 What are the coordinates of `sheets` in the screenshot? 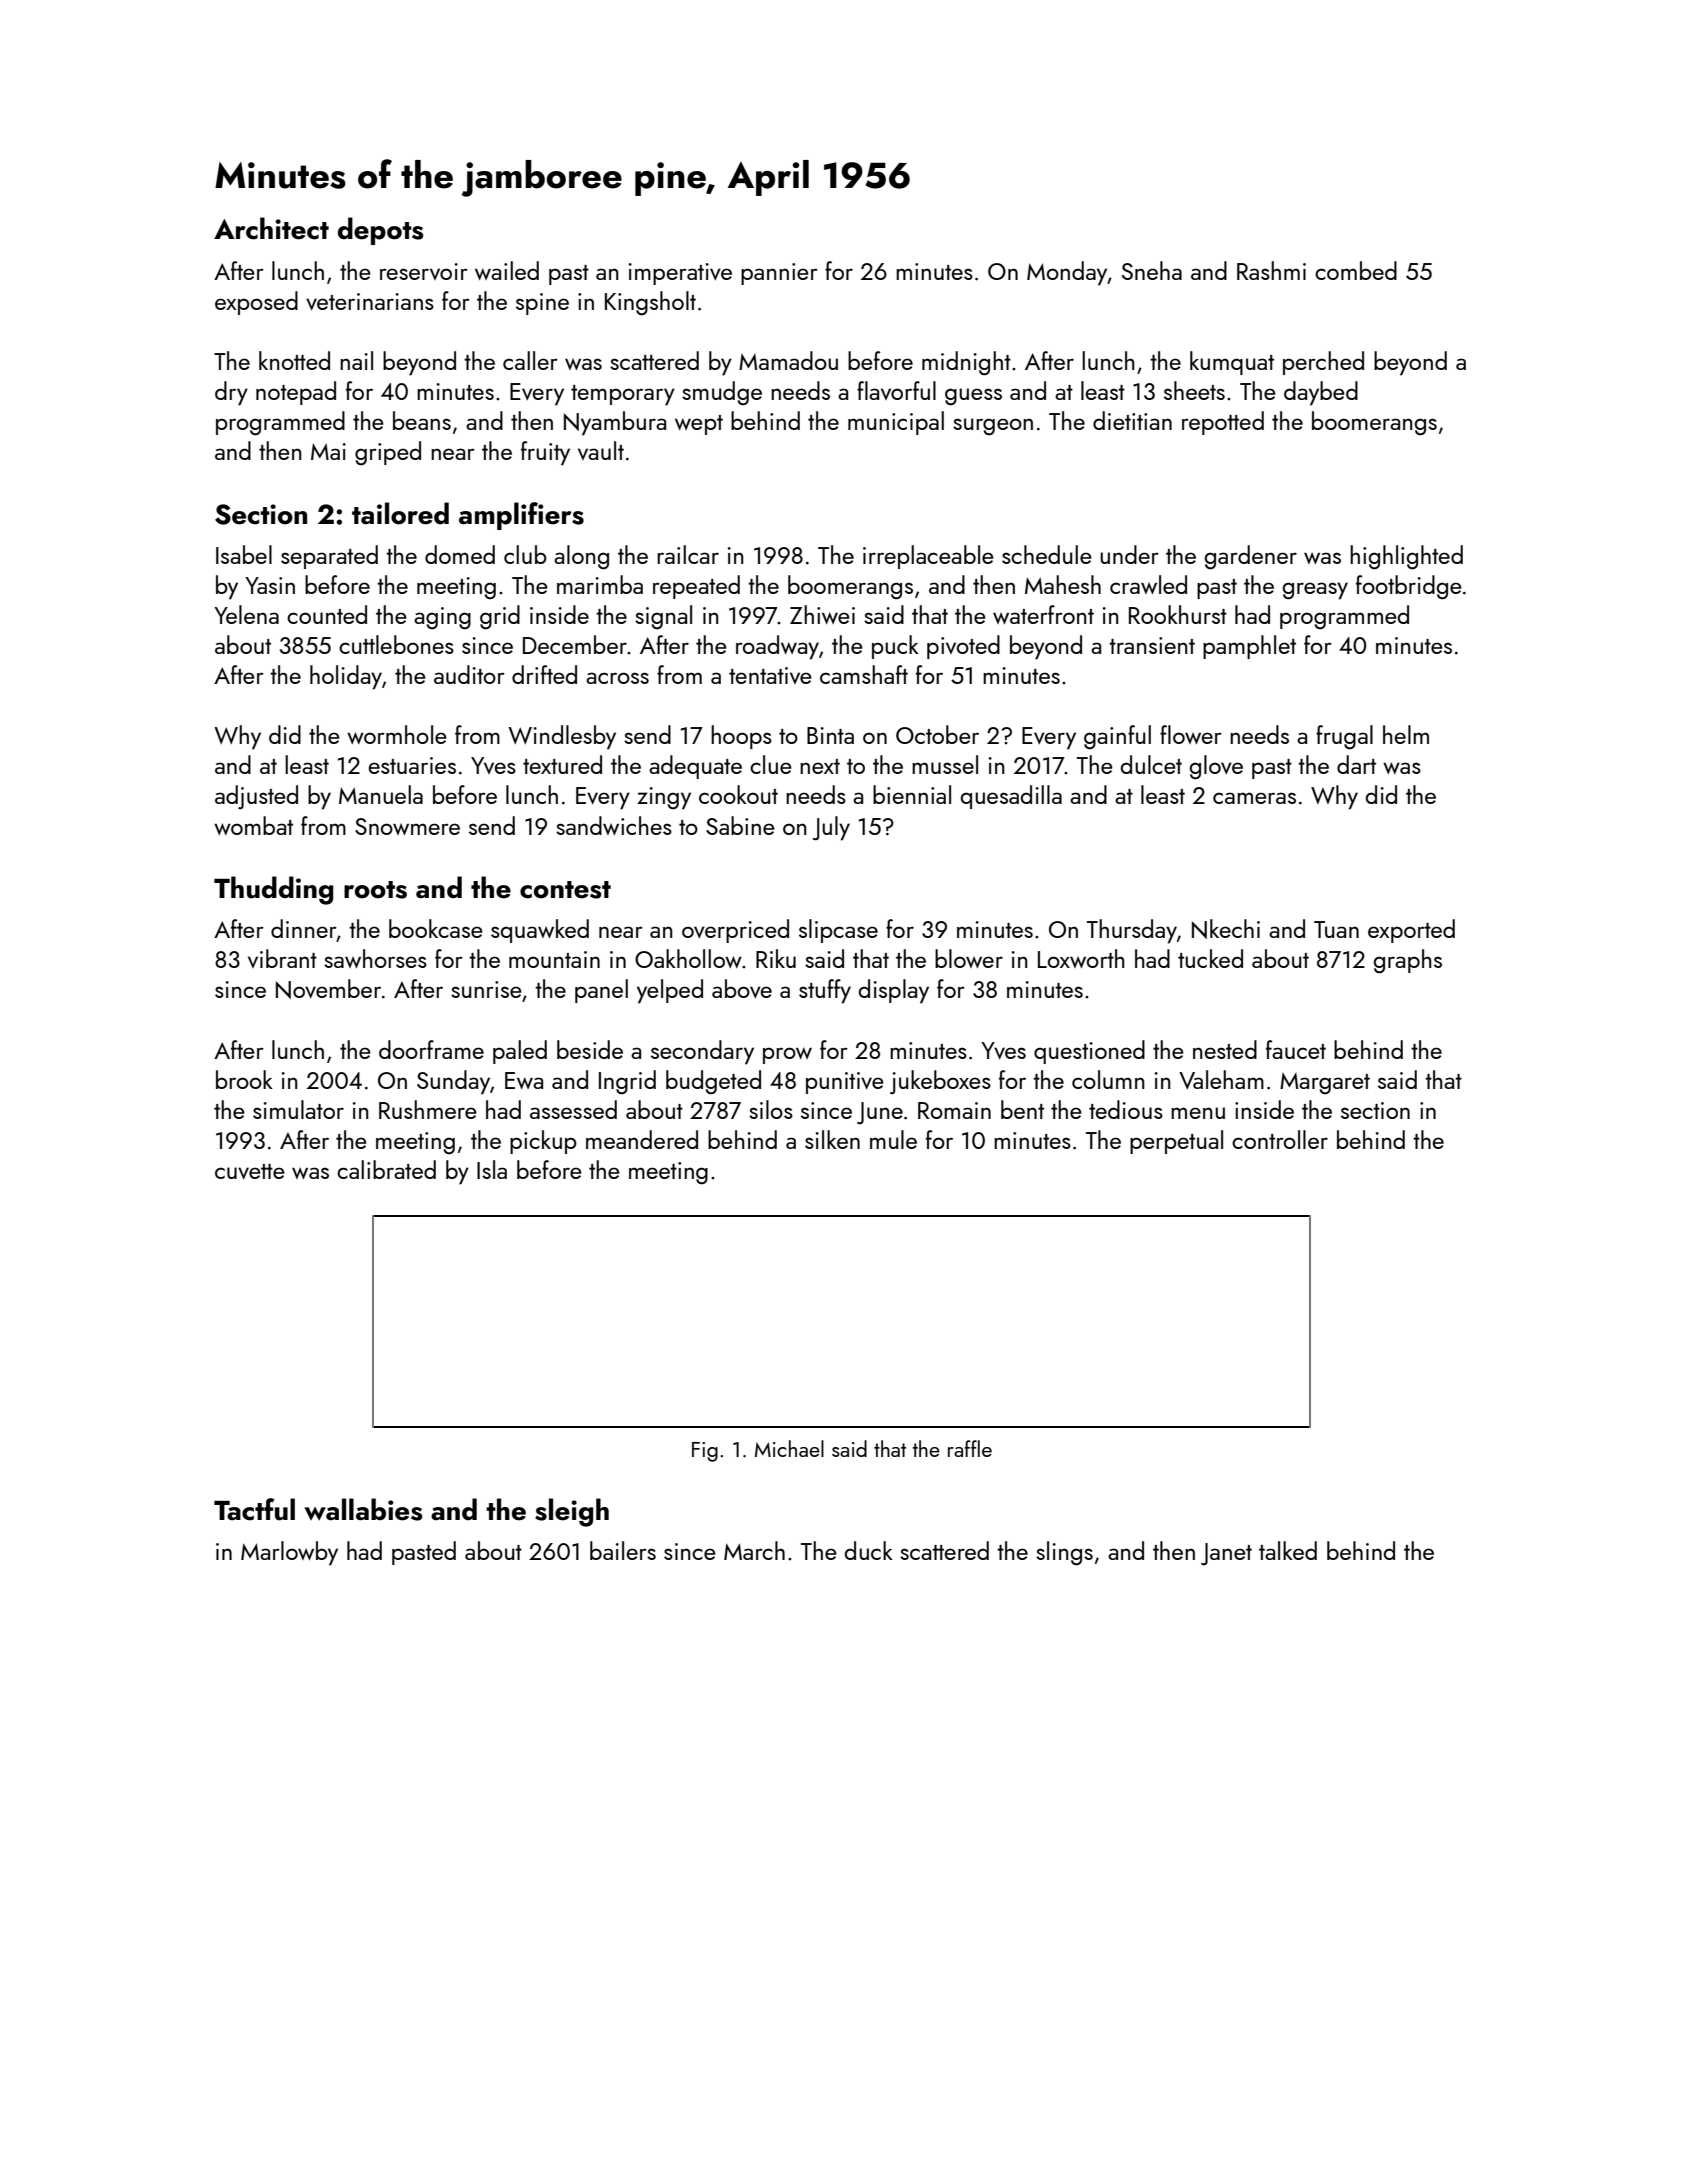 It's located at (1194, 390).
